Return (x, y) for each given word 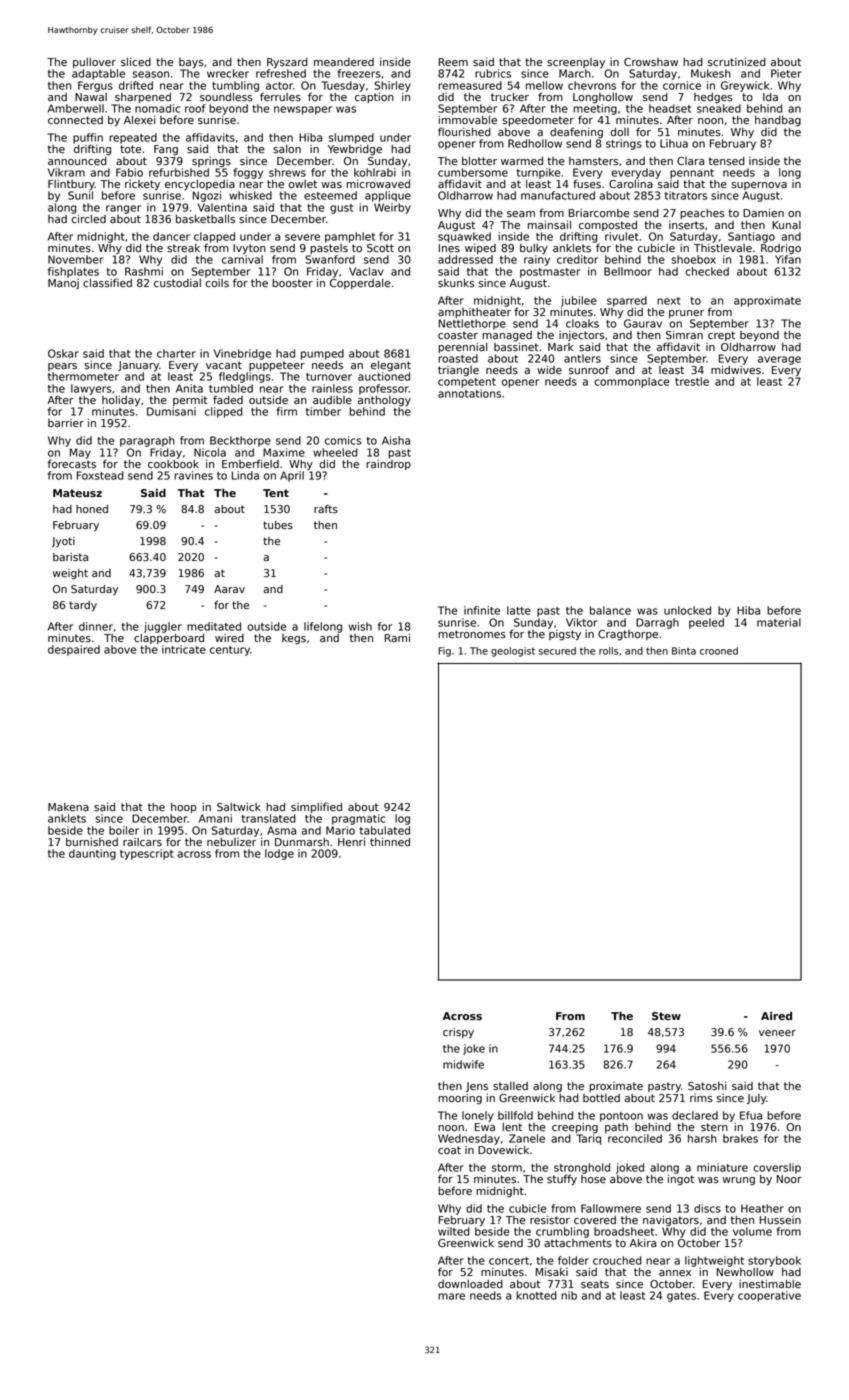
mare (451, 1296)
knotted (536, 1295)
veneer (777, 1033)
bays (191, 63)
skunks (456, 283)
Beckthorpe (240, 441)
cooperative (769, 1296)
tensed (727, 161)
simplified (316, 807)
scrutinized (737, 62)
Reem (453, 62)
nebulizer (231, 842)
